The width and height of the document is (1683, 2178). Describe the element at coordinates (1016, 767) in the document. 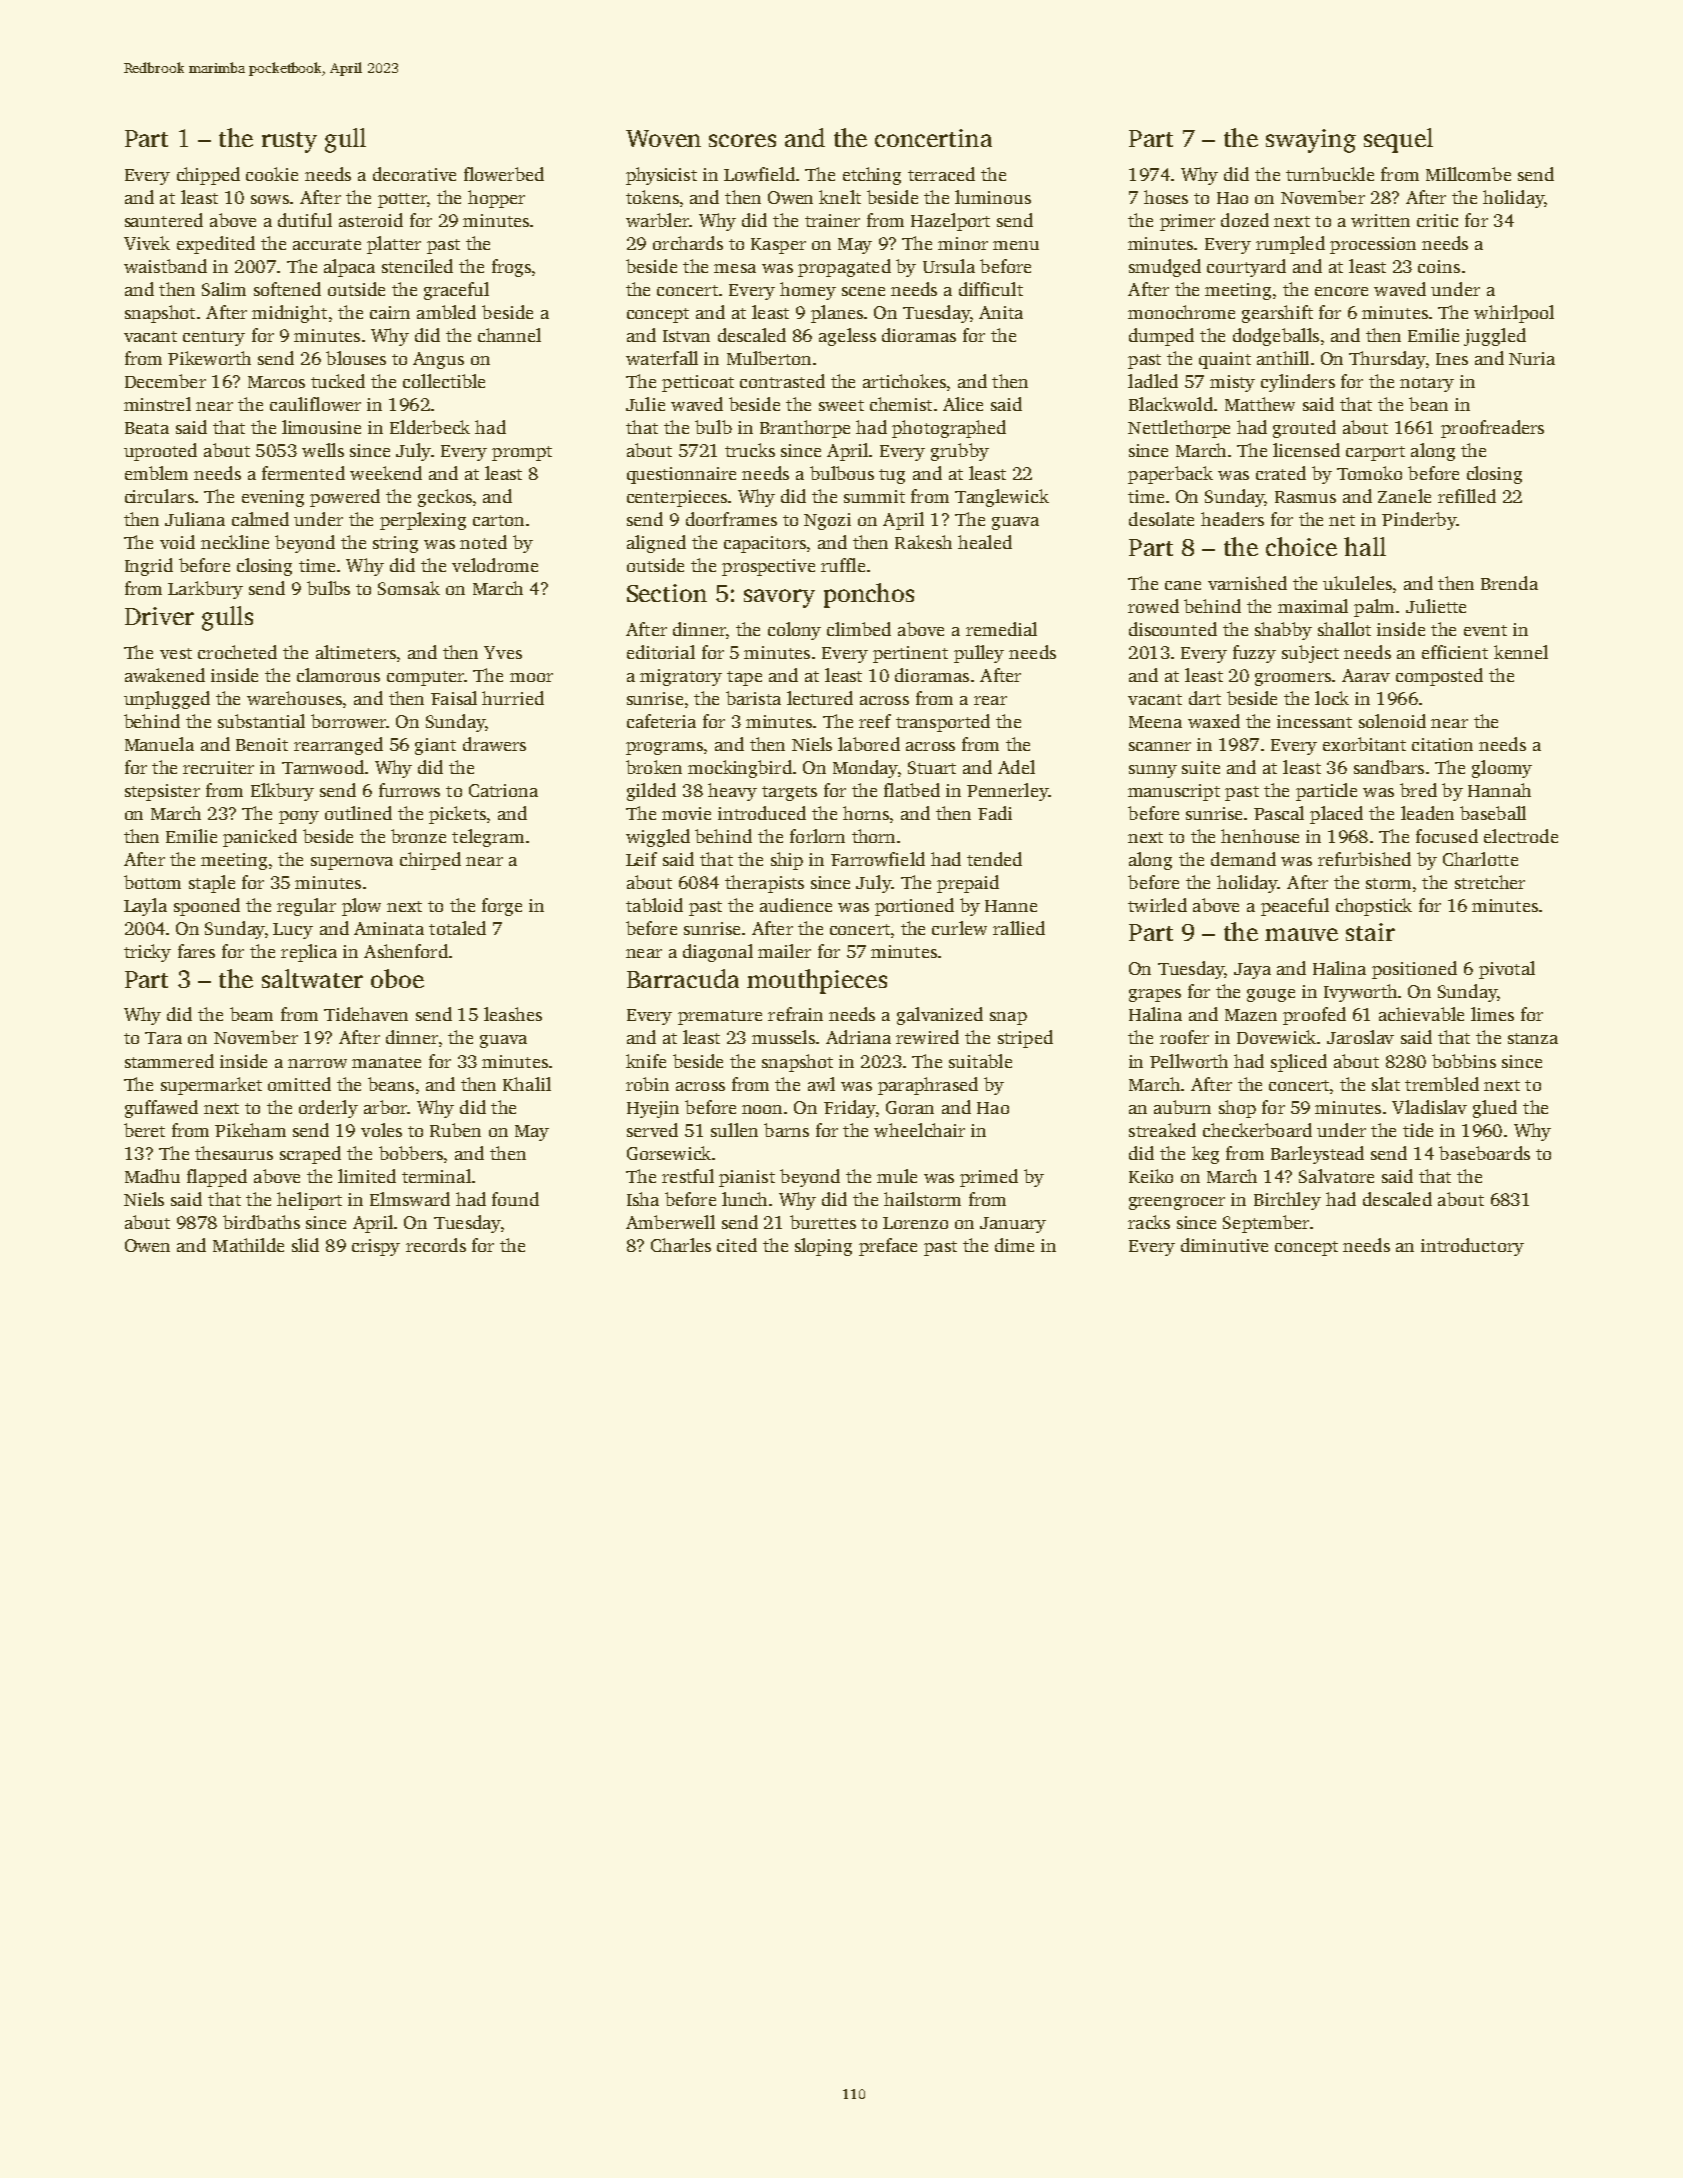

I see `Adel` at that location.
